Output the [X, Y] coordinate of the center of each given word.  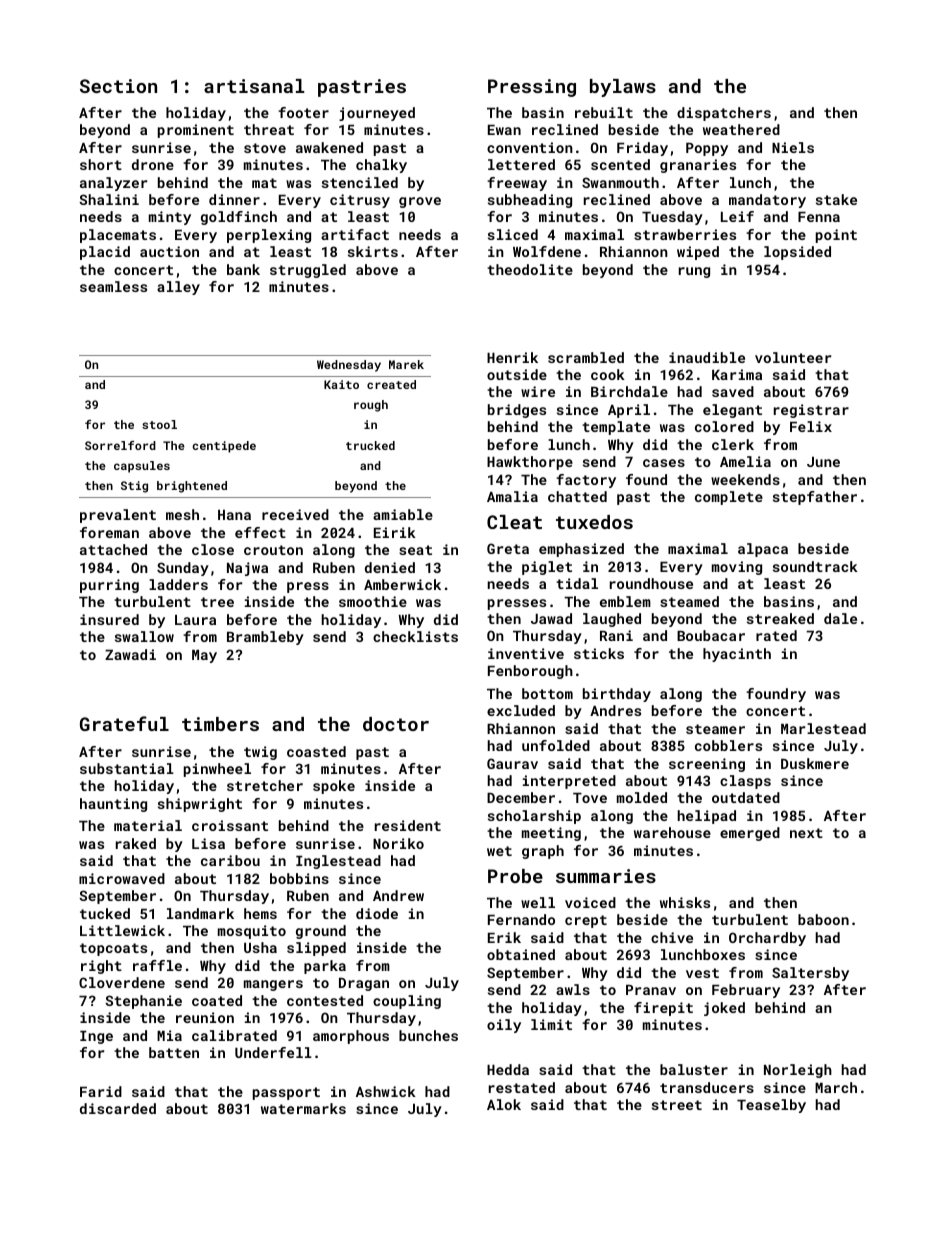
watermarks [303, 1108]
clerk [733, 444]
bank [243, 269]
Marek [406, 364]
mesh [182, 514]
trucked [370, 445]
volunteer [793, 357]
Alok [504, 1104]
